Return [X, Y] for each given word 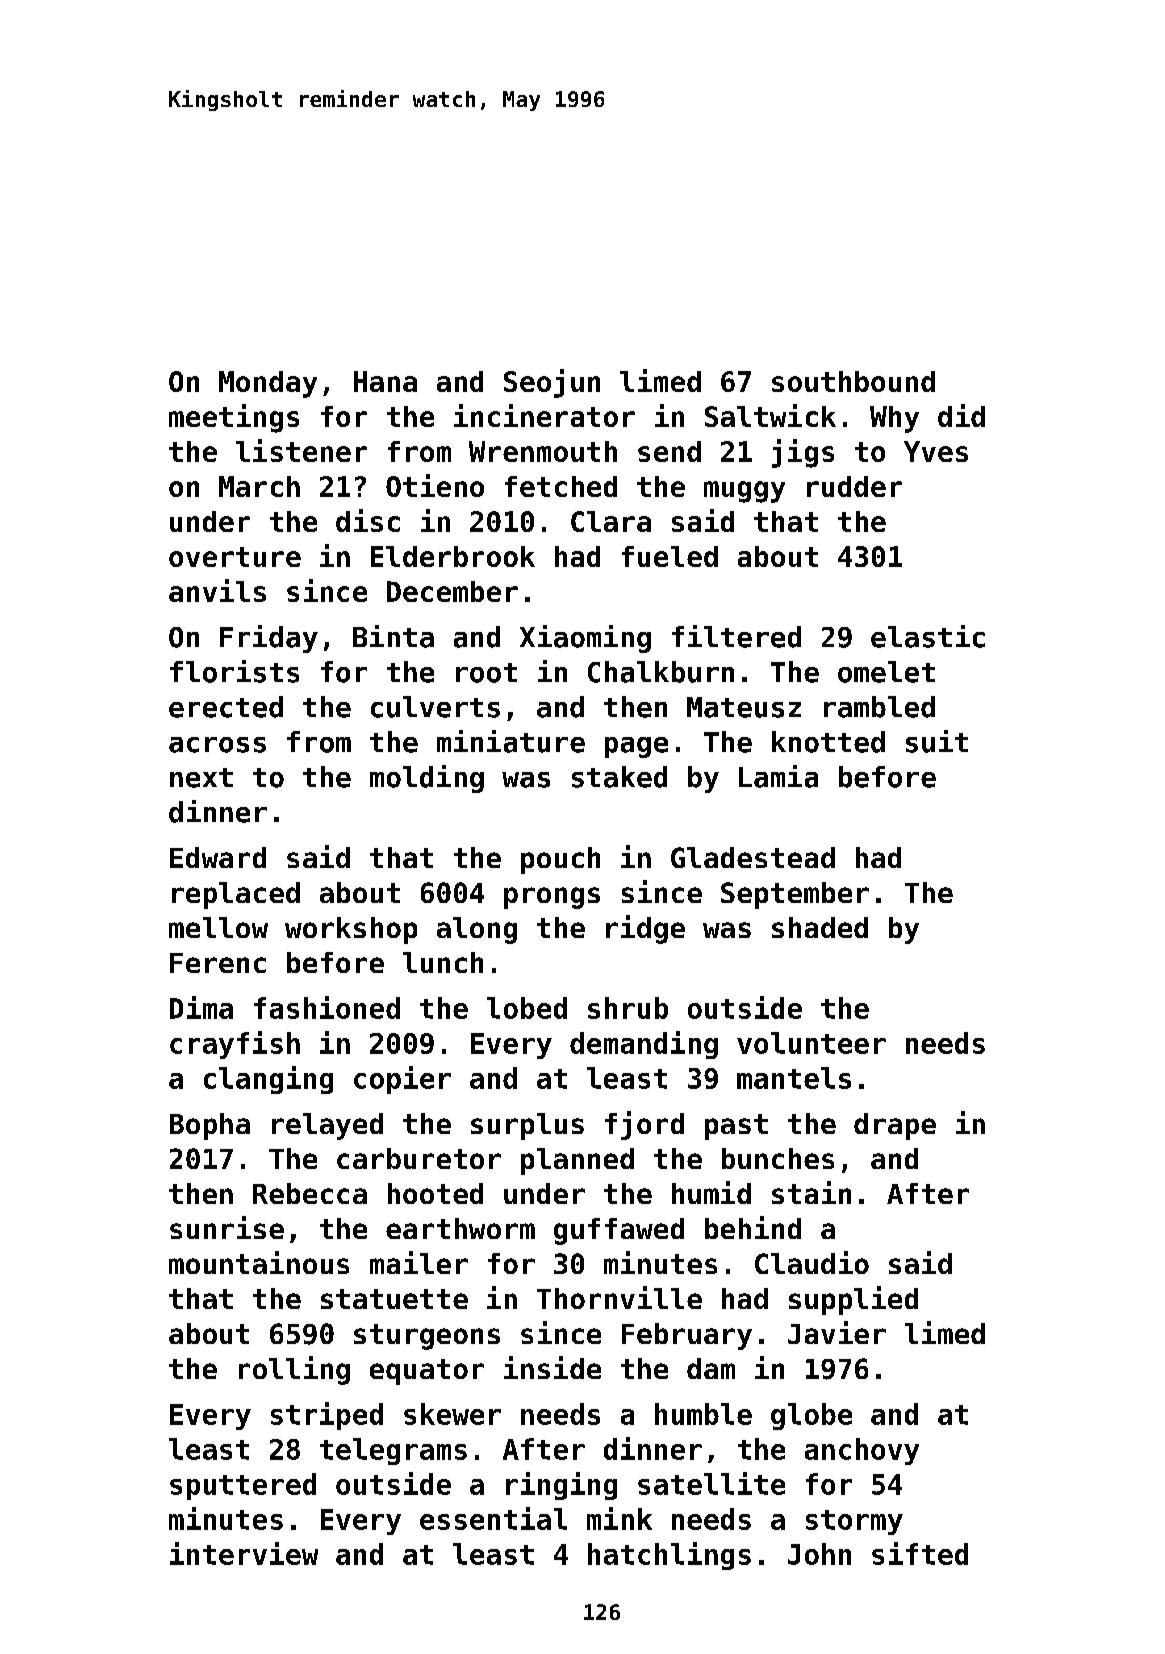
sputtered [243, 1486]
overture [235, 557]
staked [619, 777]
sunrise [227, 1227]
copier [402, 1080]
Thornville [619, 1297]
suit [937, 741]
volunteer [811, 1043]
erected [226, 707]
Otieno [435, 485]
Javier [837, 1332]
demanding [644, 1045]
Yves [936, 451]
